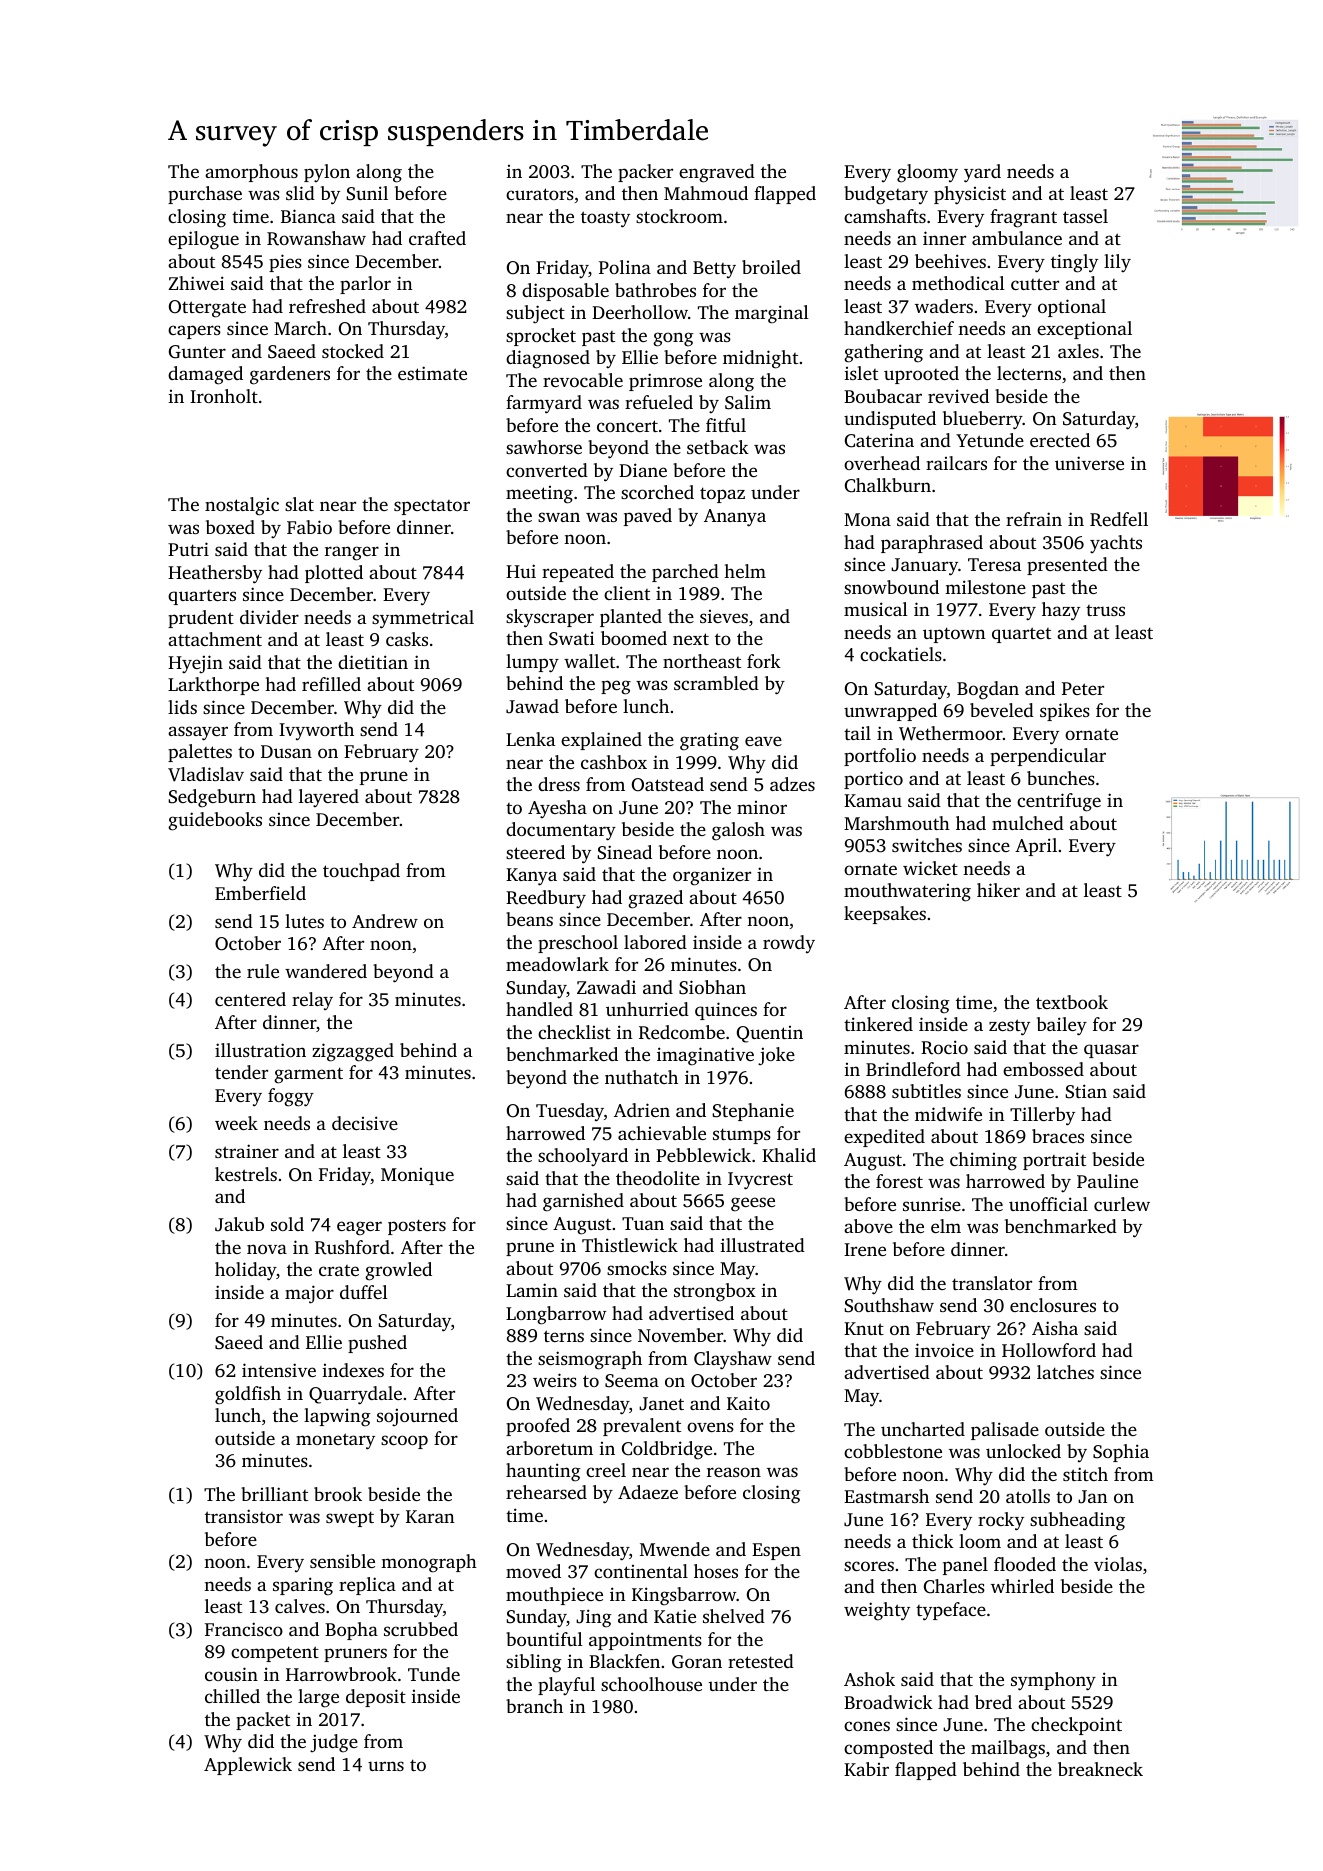  Describe the element at coordinates (534, 1706) in the image. I see `branch` at that location.
